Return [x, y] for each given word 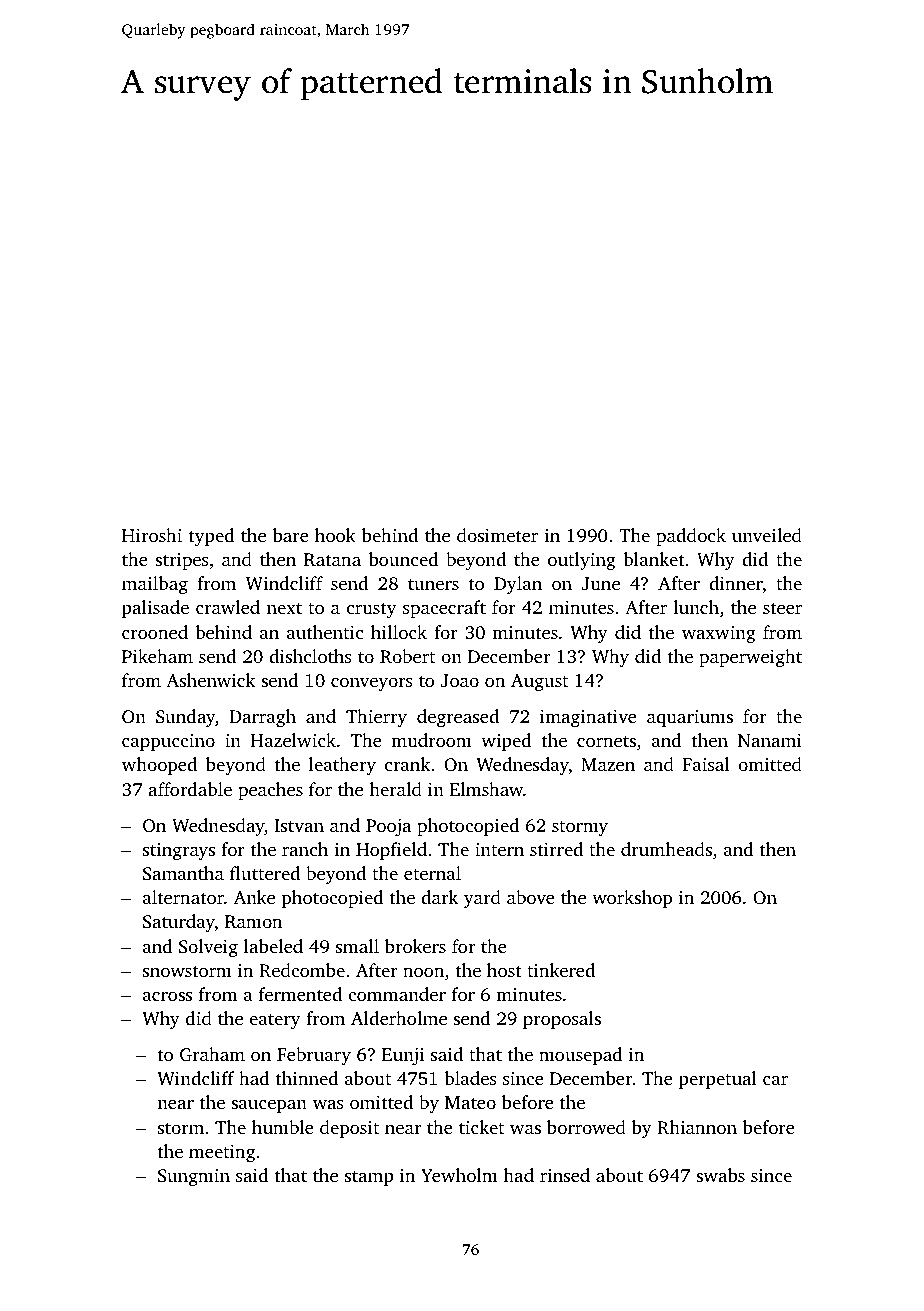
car [775, 1080]
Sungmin [194, 1178]
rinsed [565, 1175]
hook [335, 535]
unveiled [767, 535]
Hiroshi [152, 535]
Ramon [253, 922]
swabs [720, 1175]
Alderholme [399, 1018]
